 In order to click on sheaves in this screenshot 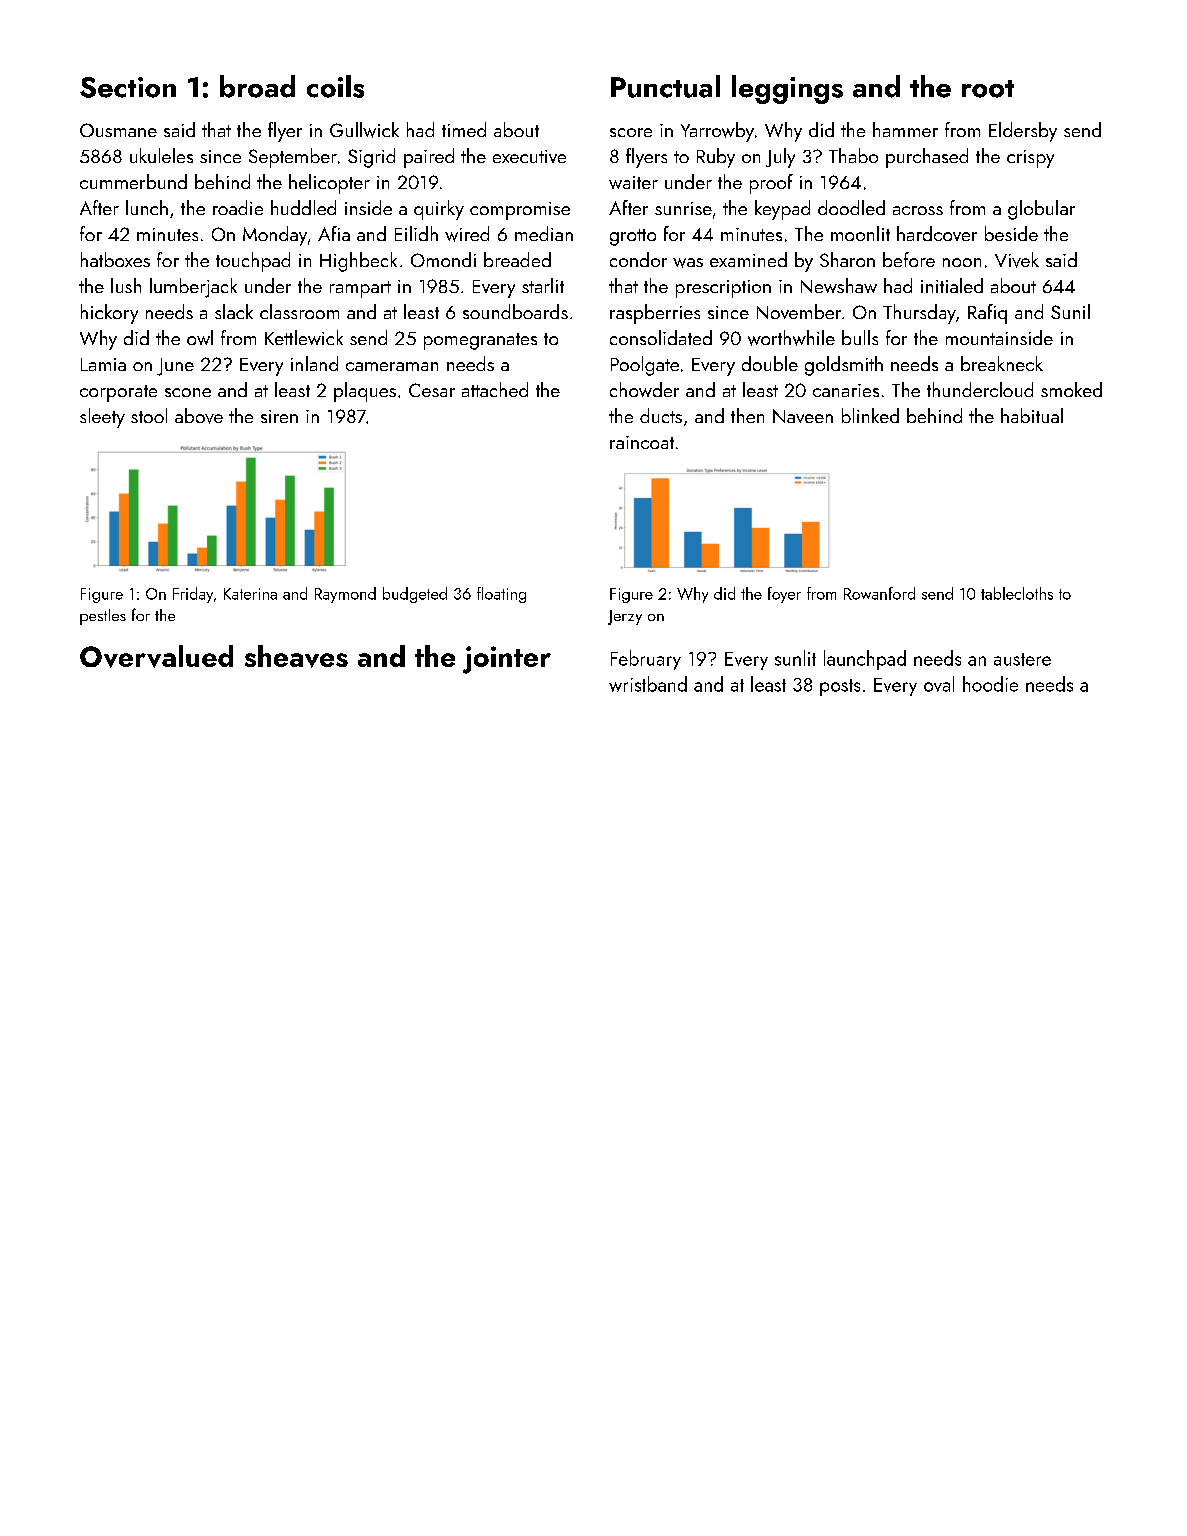, I will do `click(296, 656)`.
